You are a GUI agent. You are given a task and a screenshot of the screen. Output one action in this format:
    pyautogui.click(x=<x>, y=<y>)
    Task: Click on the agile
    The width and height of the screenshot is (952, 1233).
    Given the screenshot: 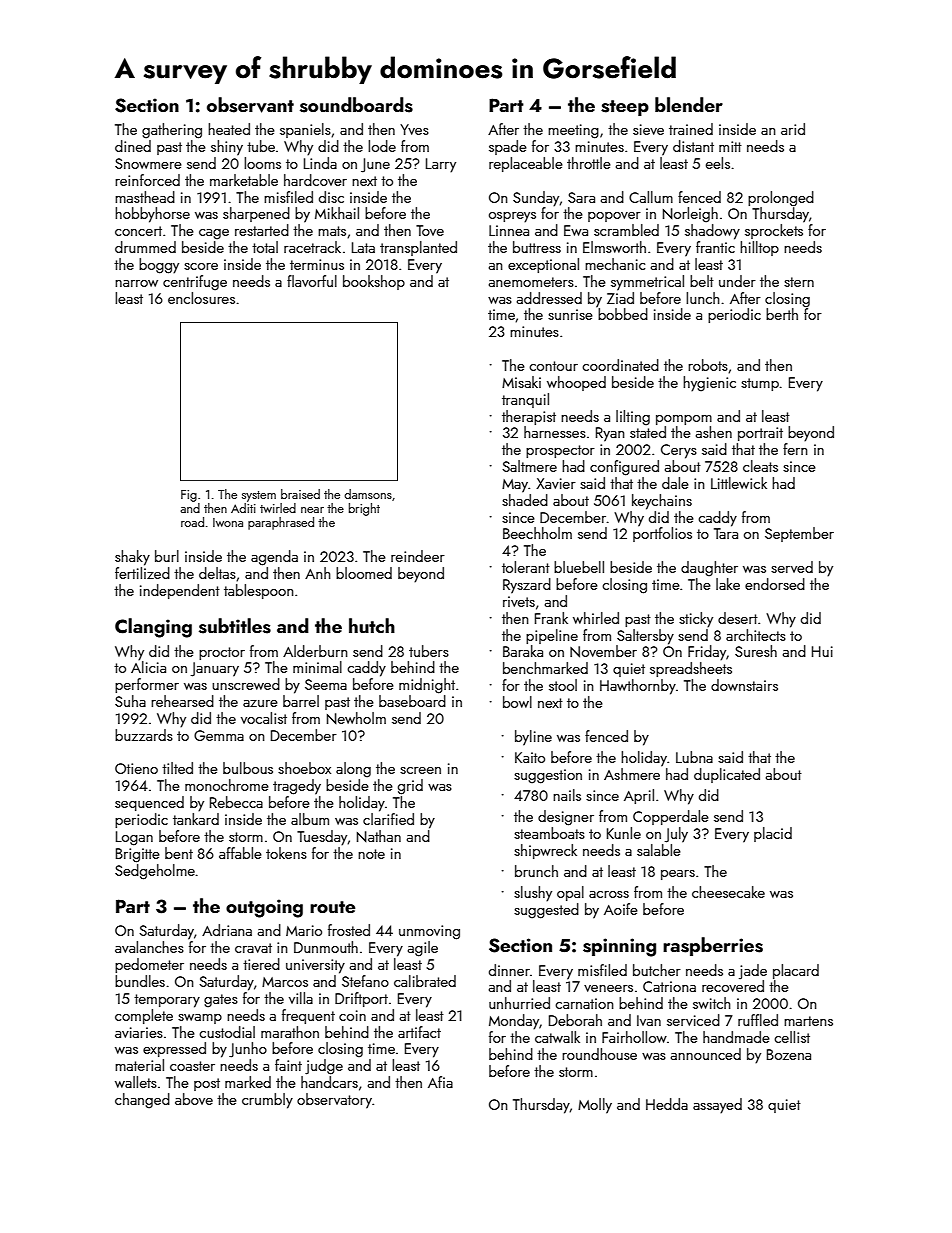 What is the action you would take?
    pyautogui.click(x=422, y=949)
